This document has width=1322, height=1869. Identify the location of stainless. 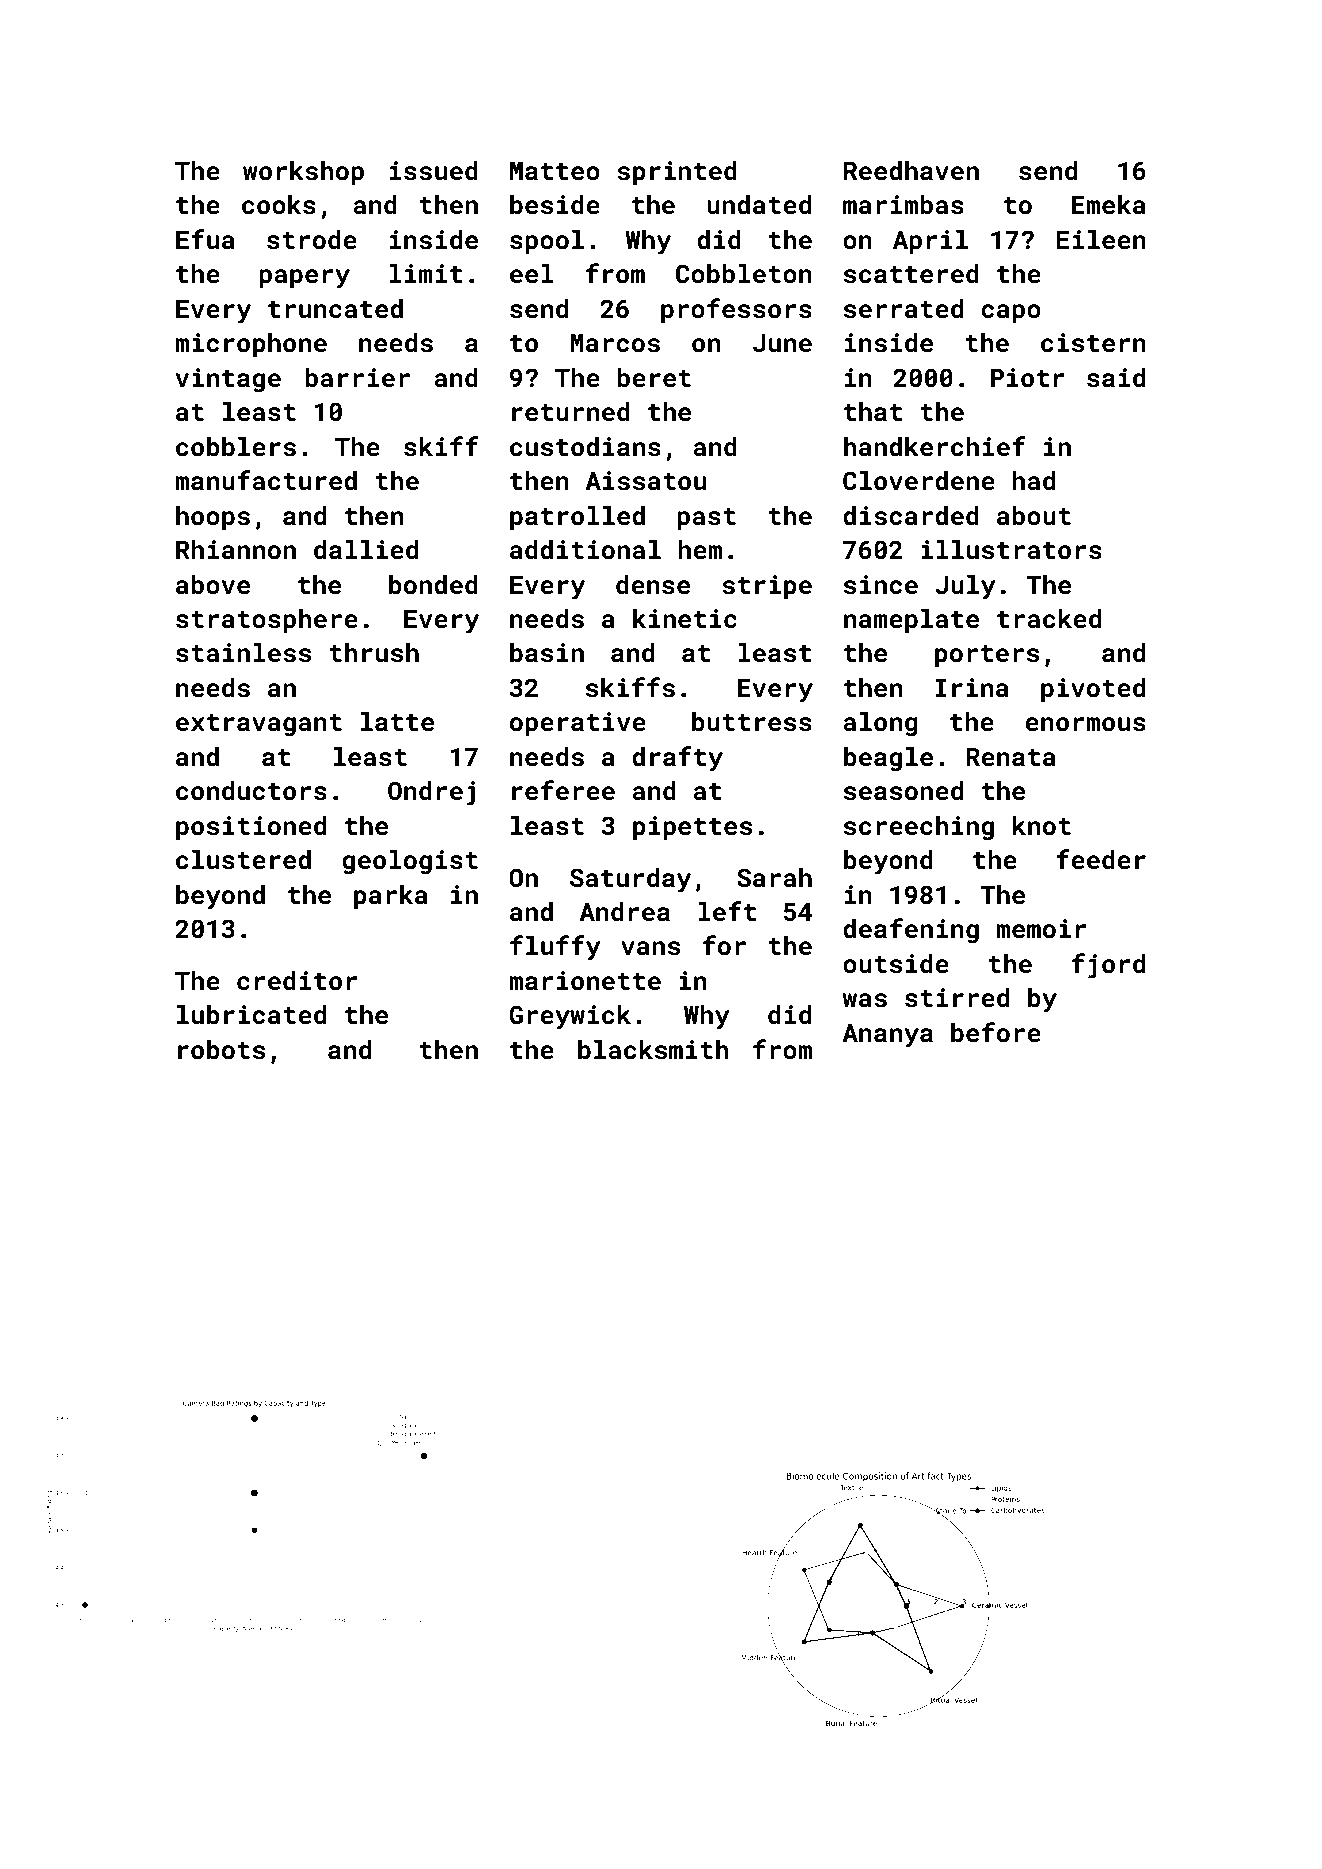
(243, 653).
